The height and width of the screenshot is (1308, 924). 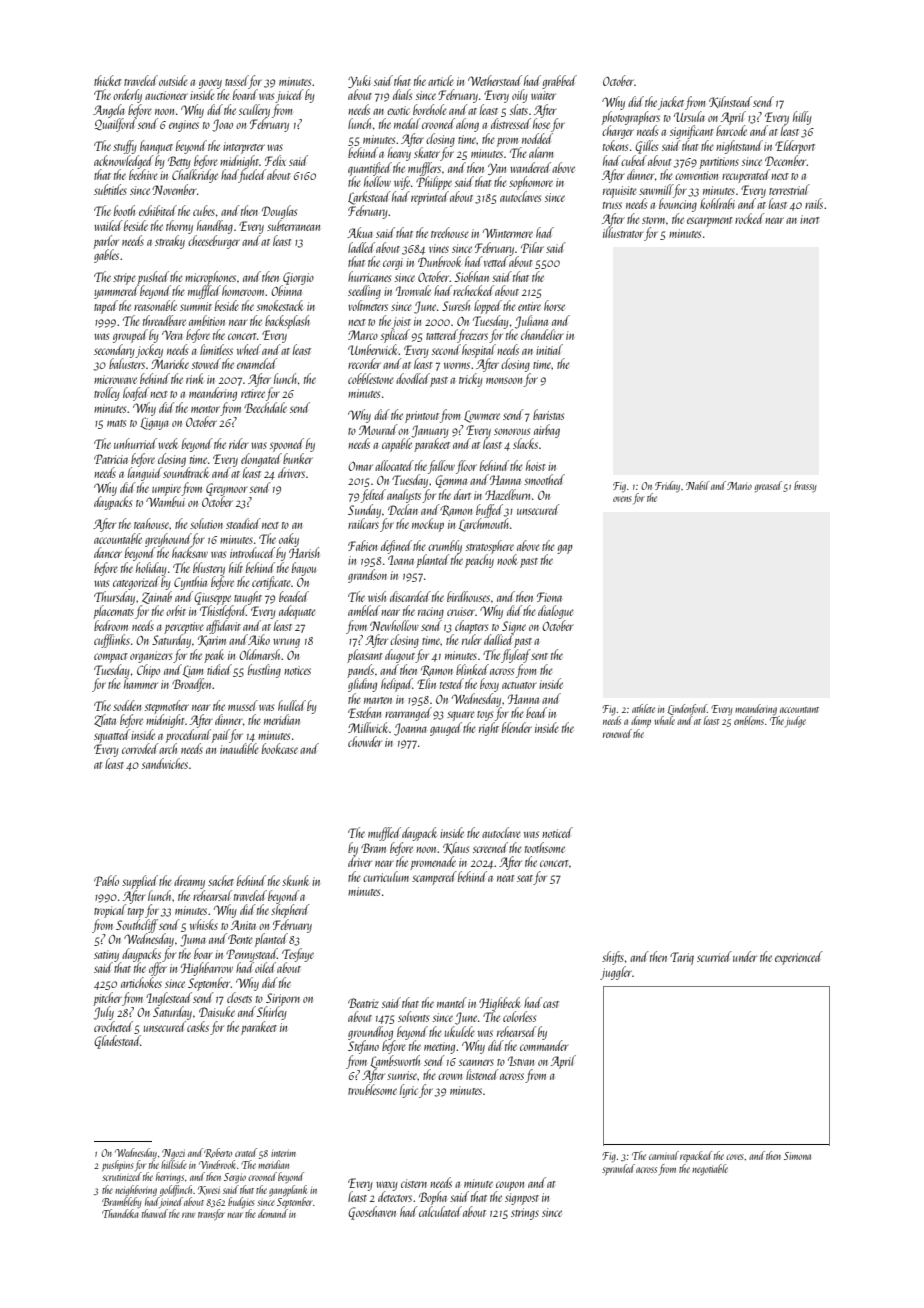 I want to click on medal, so click(x=407, y=123).
